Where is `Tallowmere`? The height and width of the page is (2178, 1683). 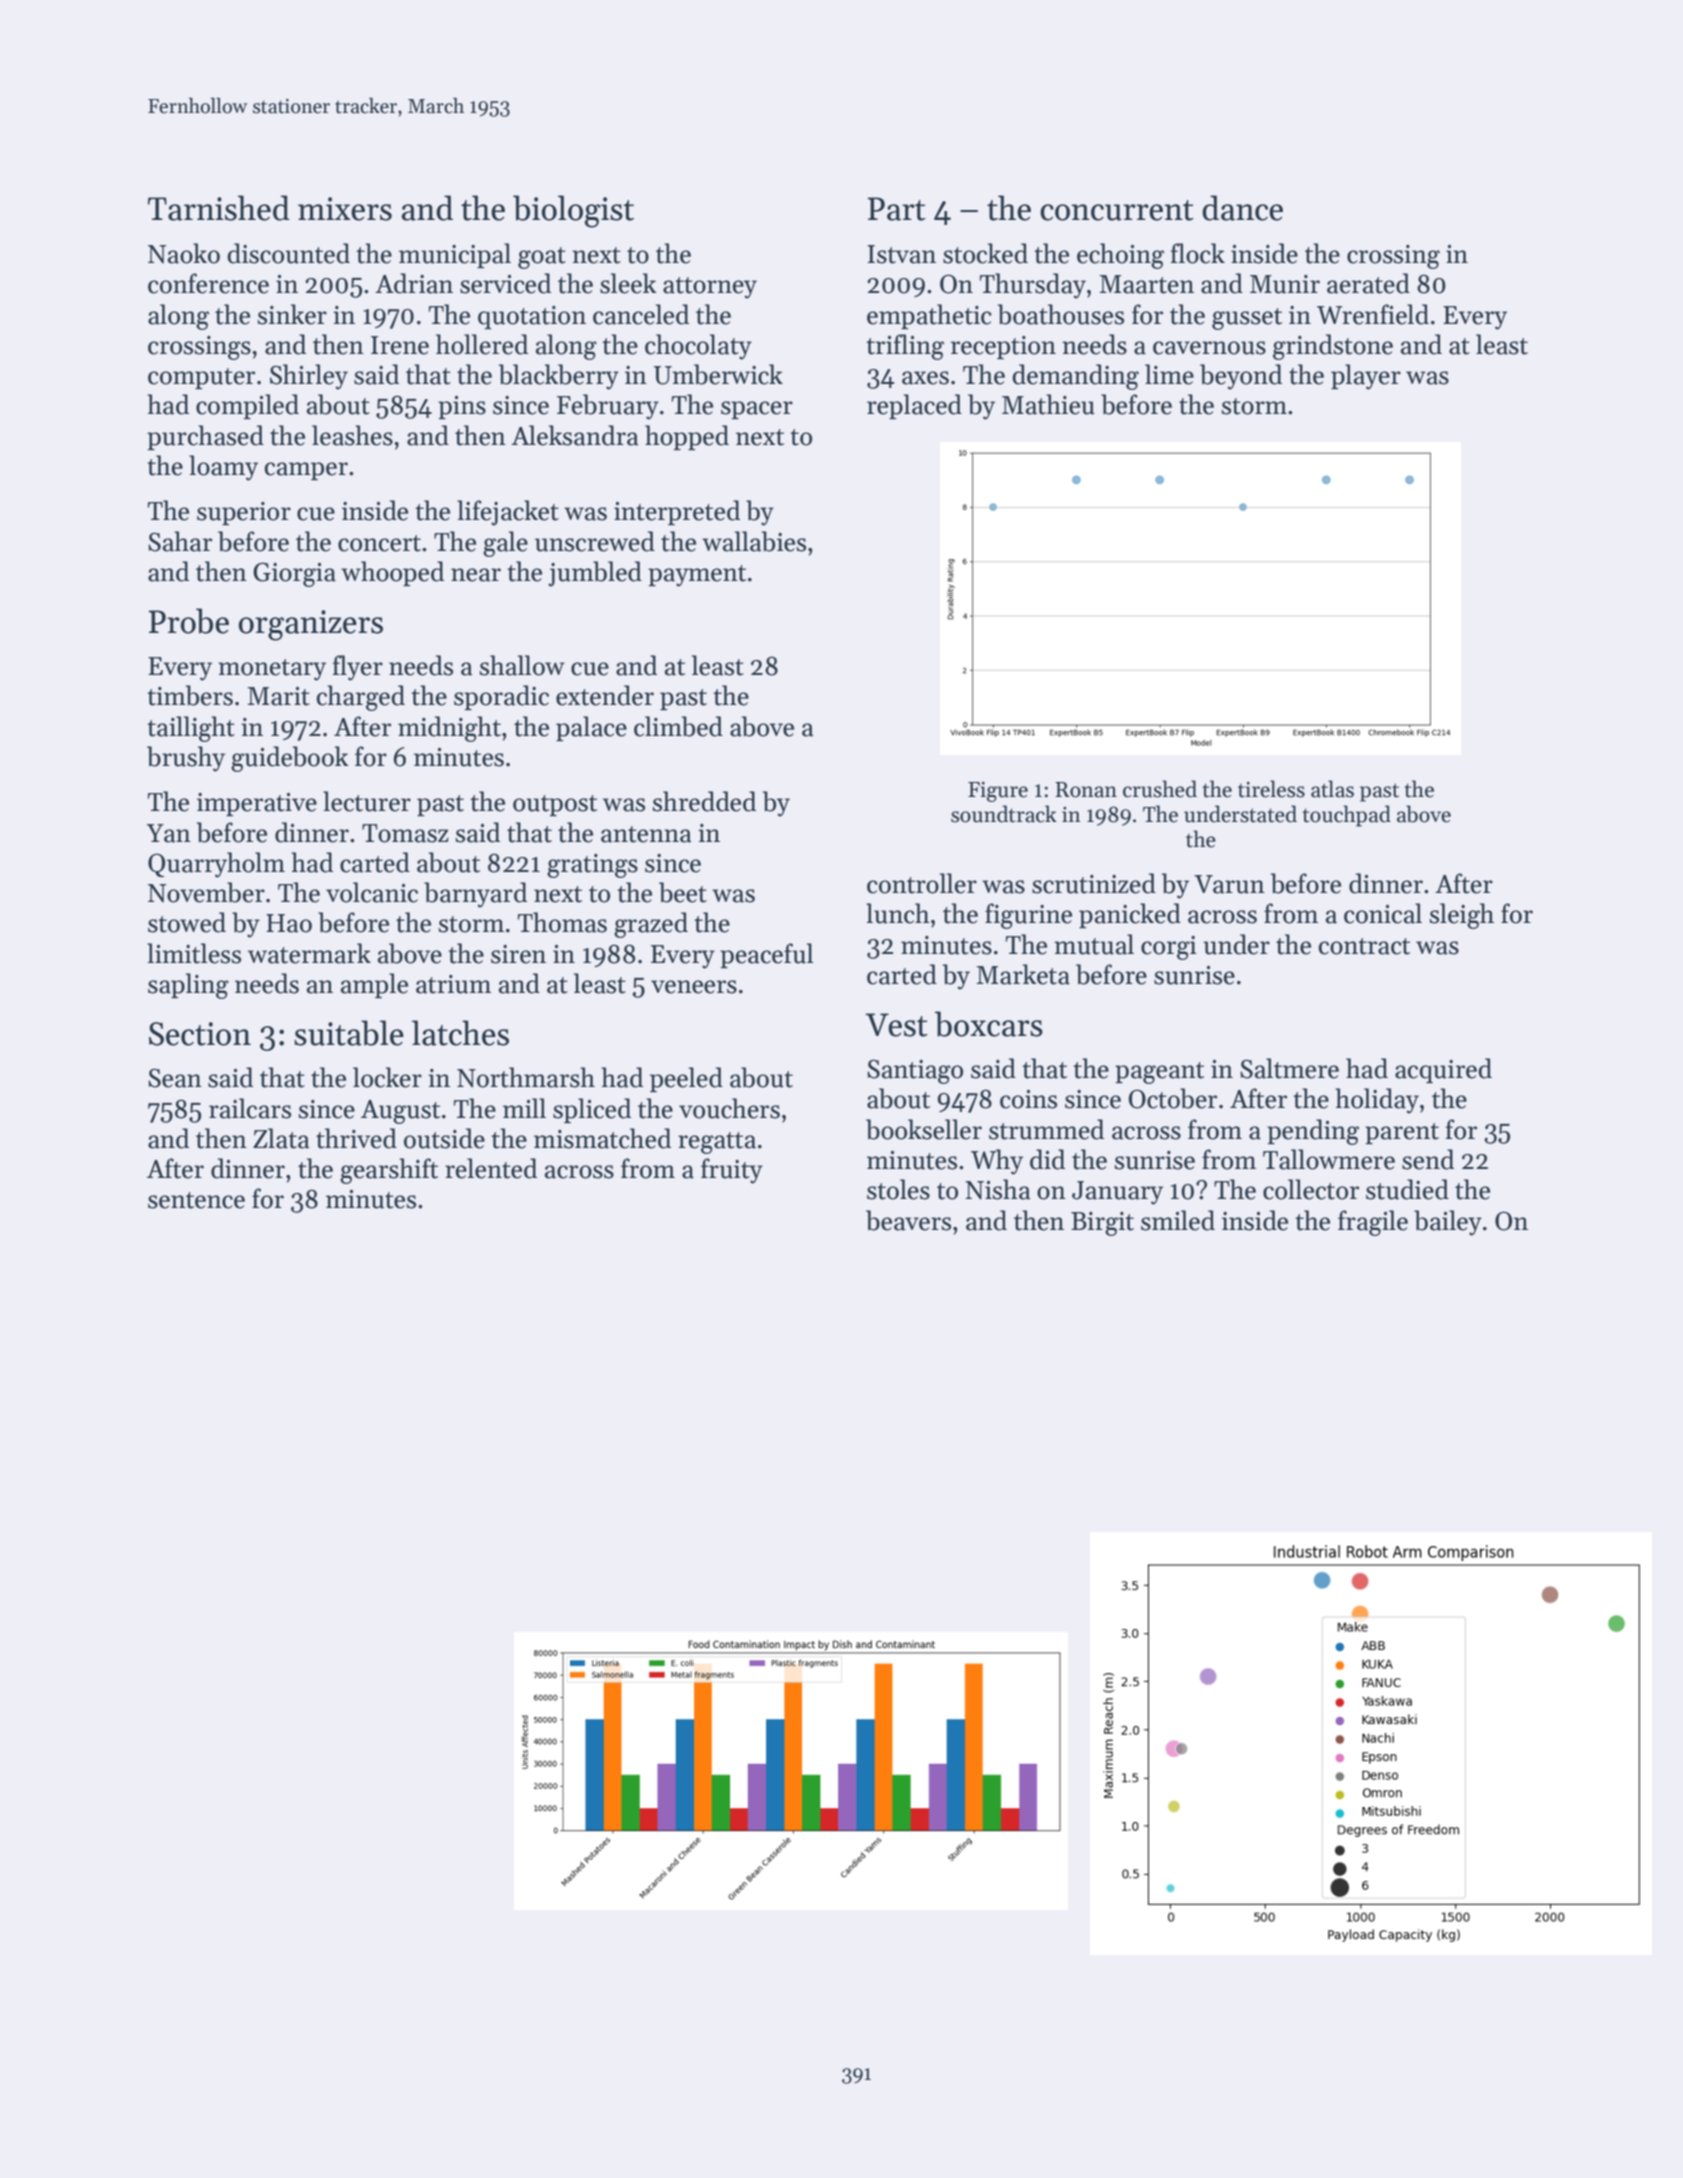
Tallowmere is located at coordinates (1329, 1159).
